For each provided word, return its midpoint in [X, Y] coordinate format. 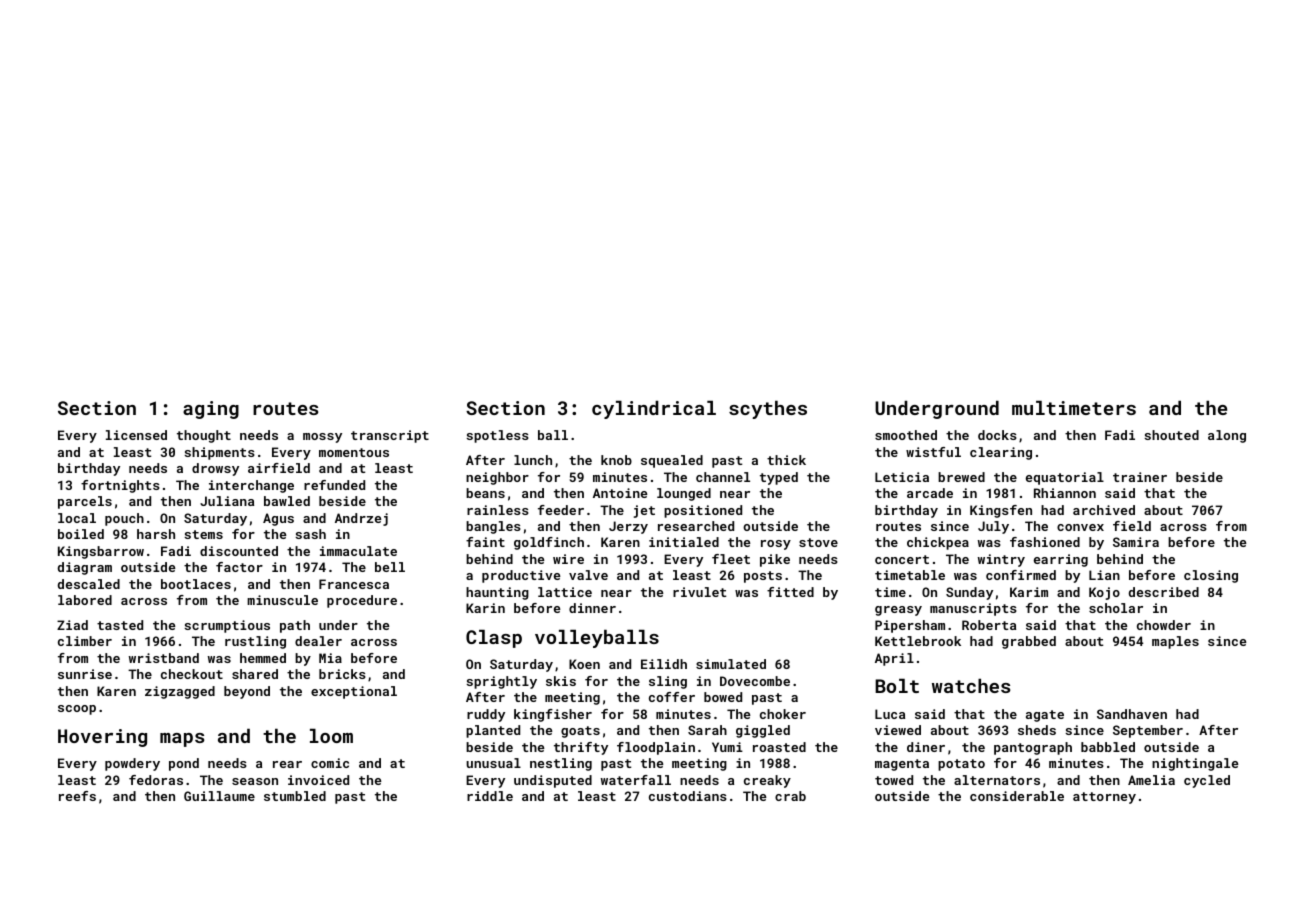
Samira [1136, 542]
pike [775, 560]
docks [997, 435]
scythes [768, 410]
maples [1175, 642]
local [77, 518]
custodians [688, 796]
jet [644, 511]
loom [331, 736]
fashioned [1045, 542]
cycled [1207, 781]
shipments [220, 453]
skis [561, 681]
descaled [89, 584]
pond [184, 764]
